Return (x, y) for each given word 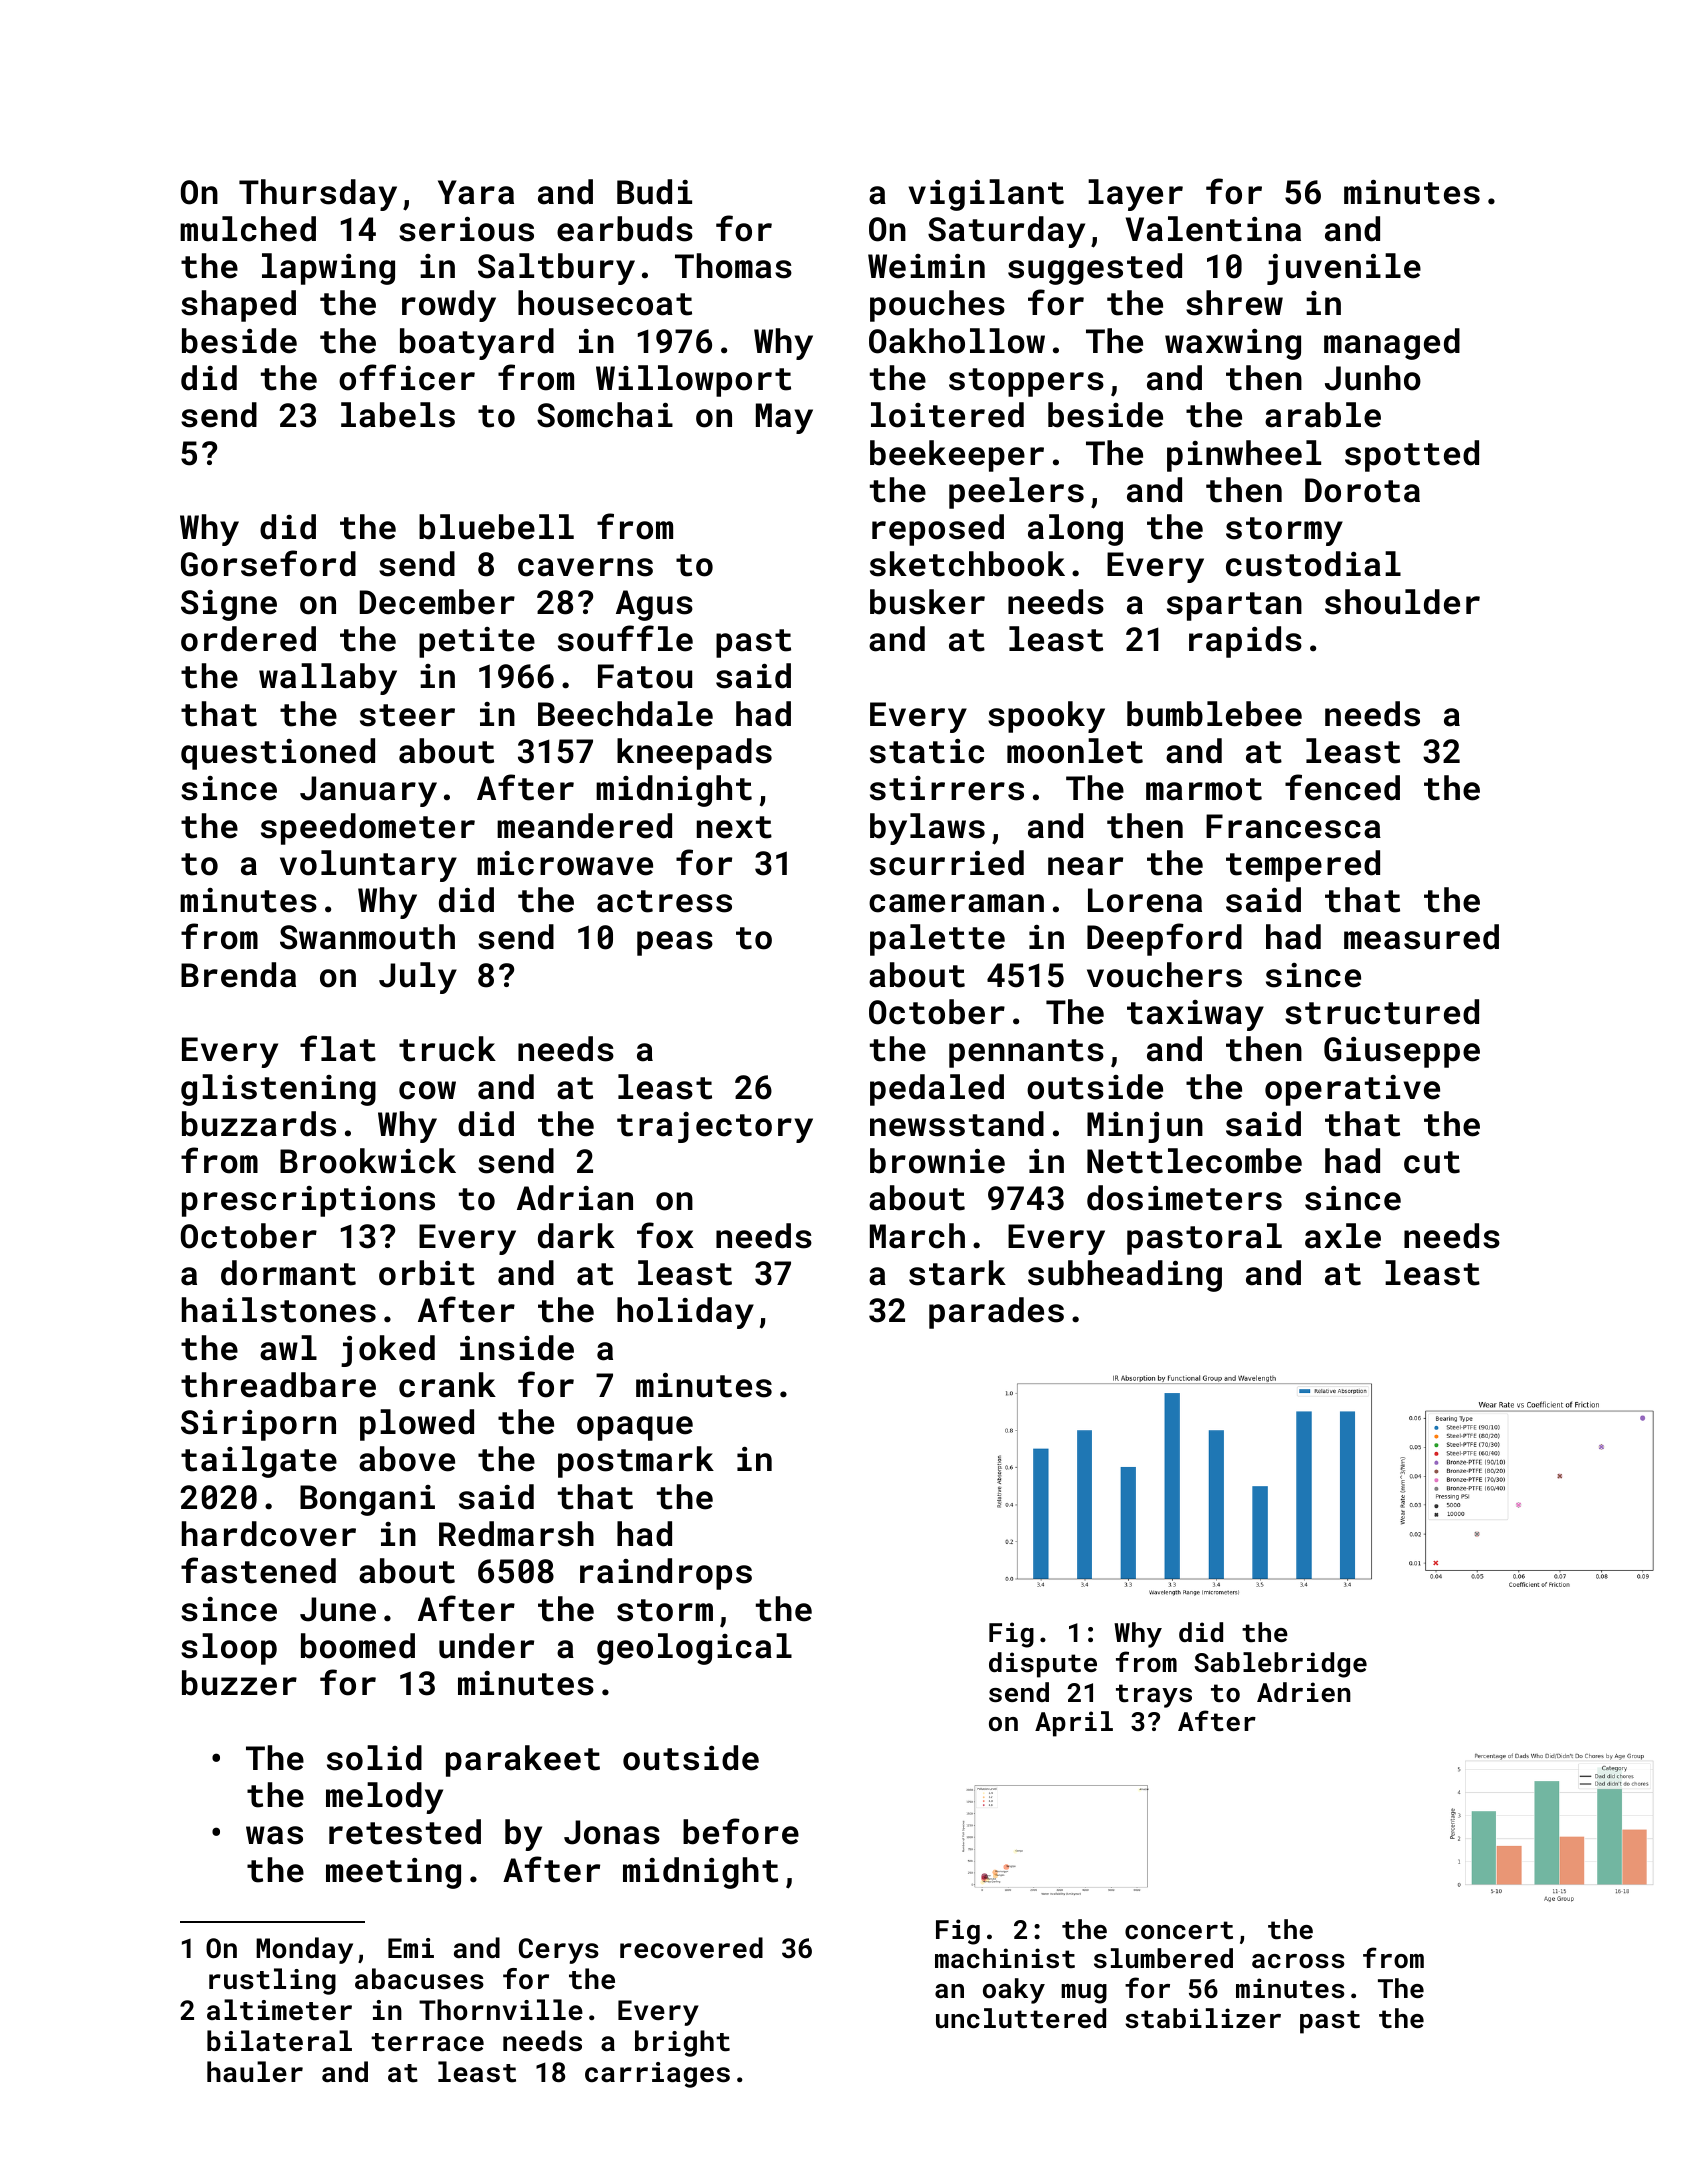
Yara (476, 192)
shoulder (1402, 602)
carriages (657, 2075)
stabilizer (1203, 2018)
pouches (937, 306)
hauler (255, 2072)
